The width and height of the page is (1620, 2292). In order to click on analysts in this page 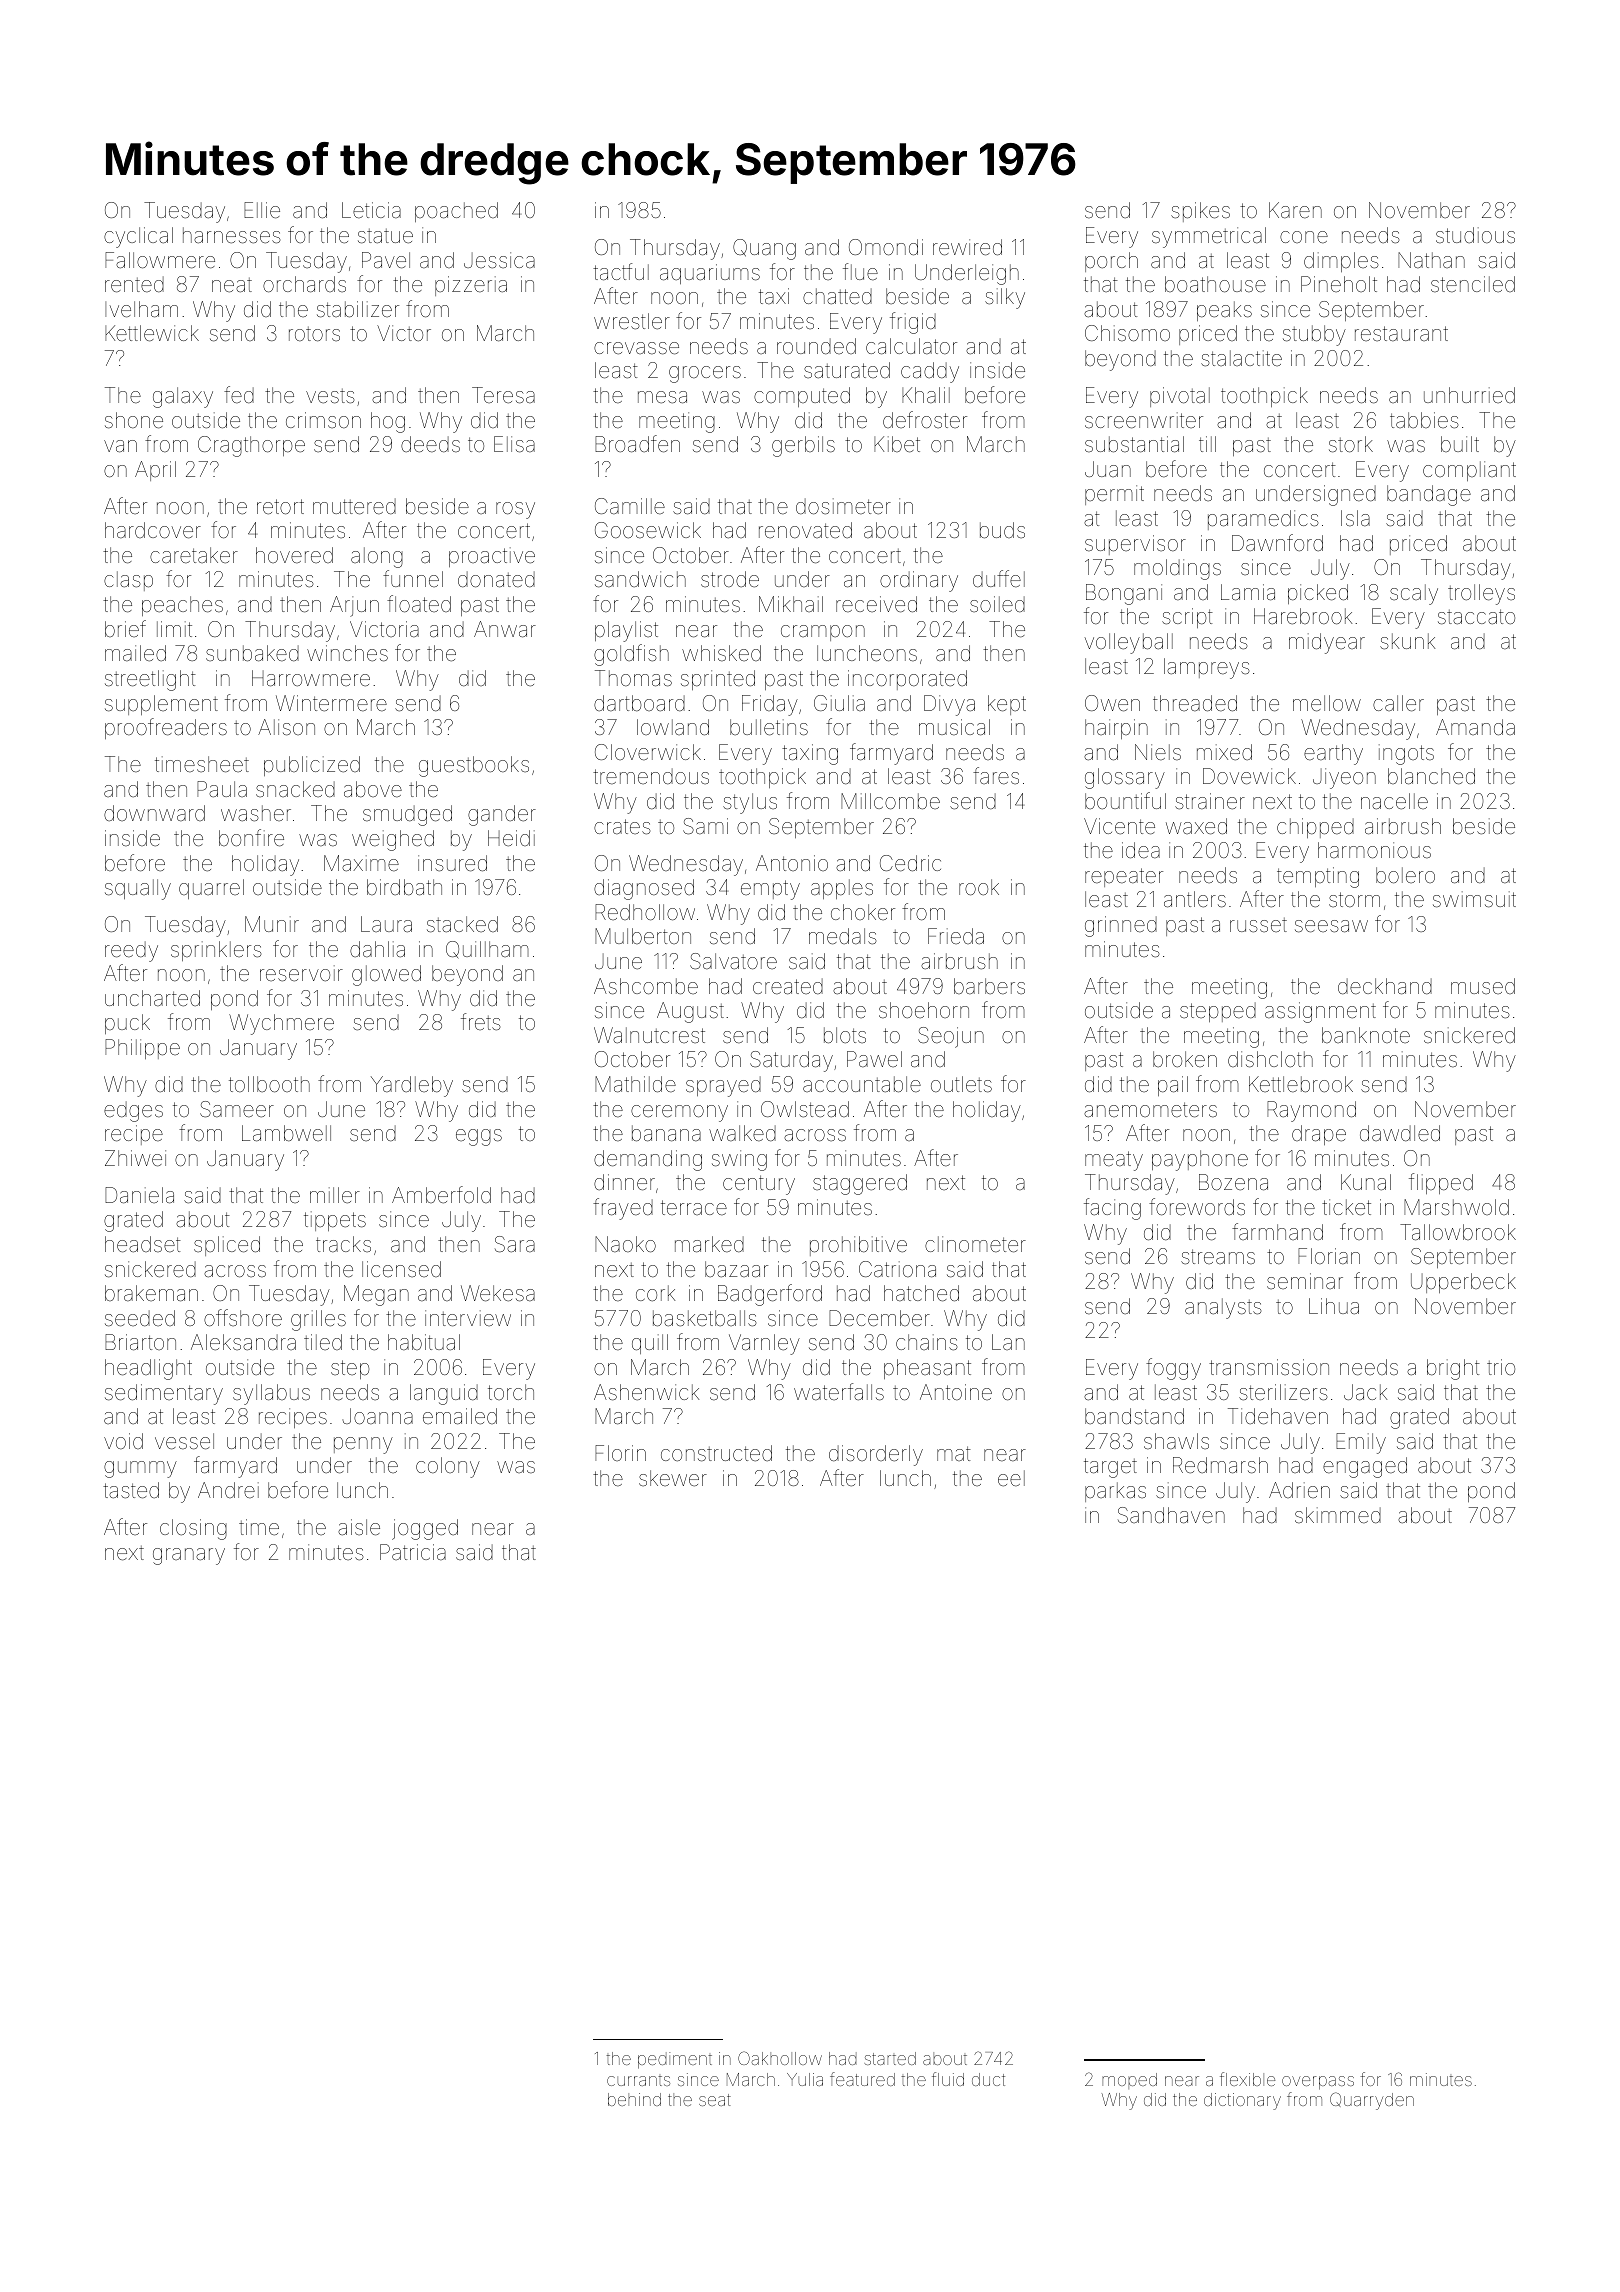, I will do `click(1223, 1308)`.
